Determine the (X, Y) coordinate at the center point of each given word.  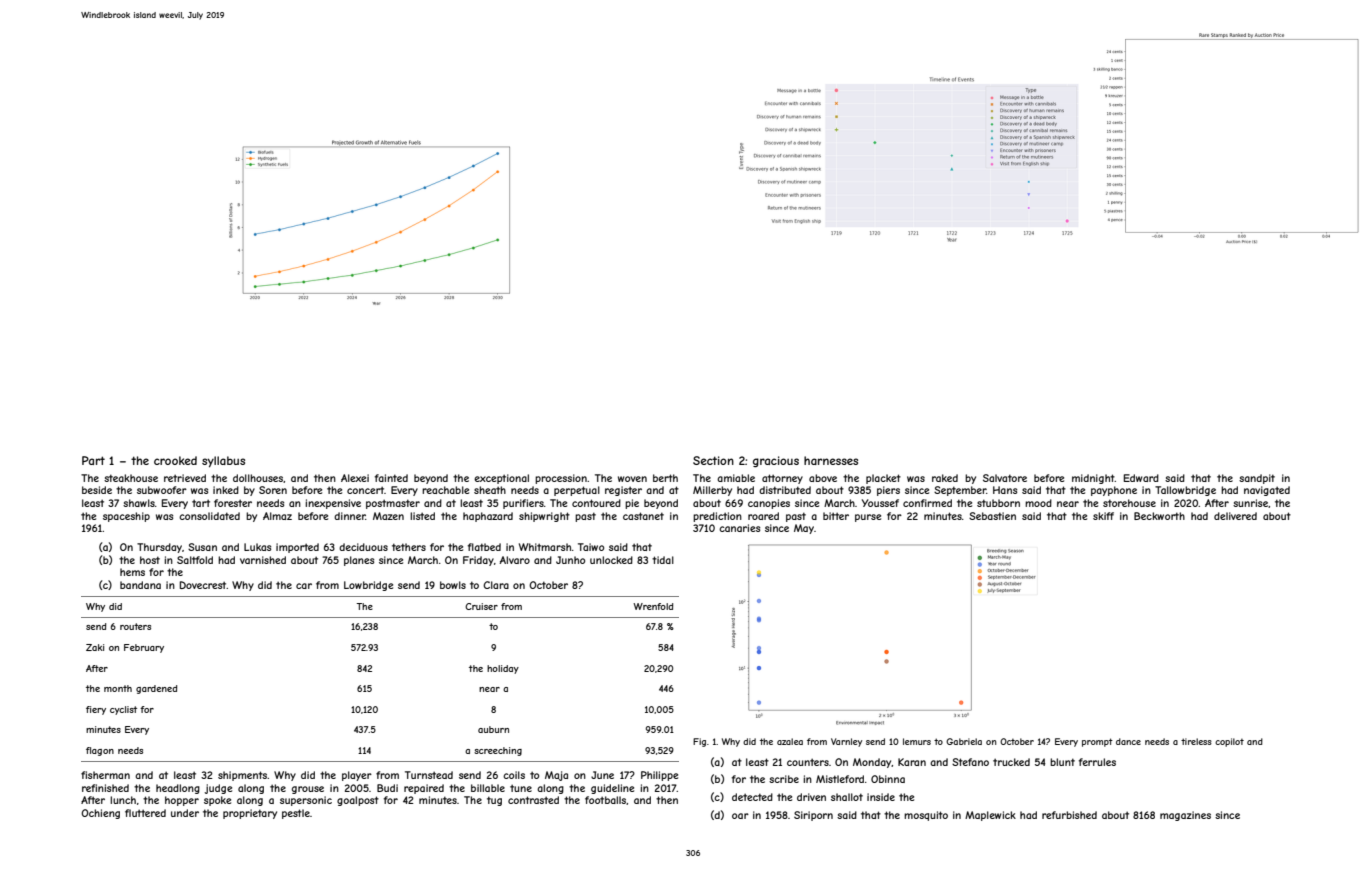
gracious (776, 461)
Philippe (659, 776)
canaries (739, 528)
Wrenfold (653, 606)
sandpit (1257, 479)
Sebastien (992, 516)
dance (1128, 741)
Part (93, 460)
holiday (503, 669)
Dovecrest (203, 585)
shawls (139, 503)
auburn (493, 729)
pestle (296, 814)
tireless (1196, 741)
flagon (100, 751)
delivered (1235, 516)
